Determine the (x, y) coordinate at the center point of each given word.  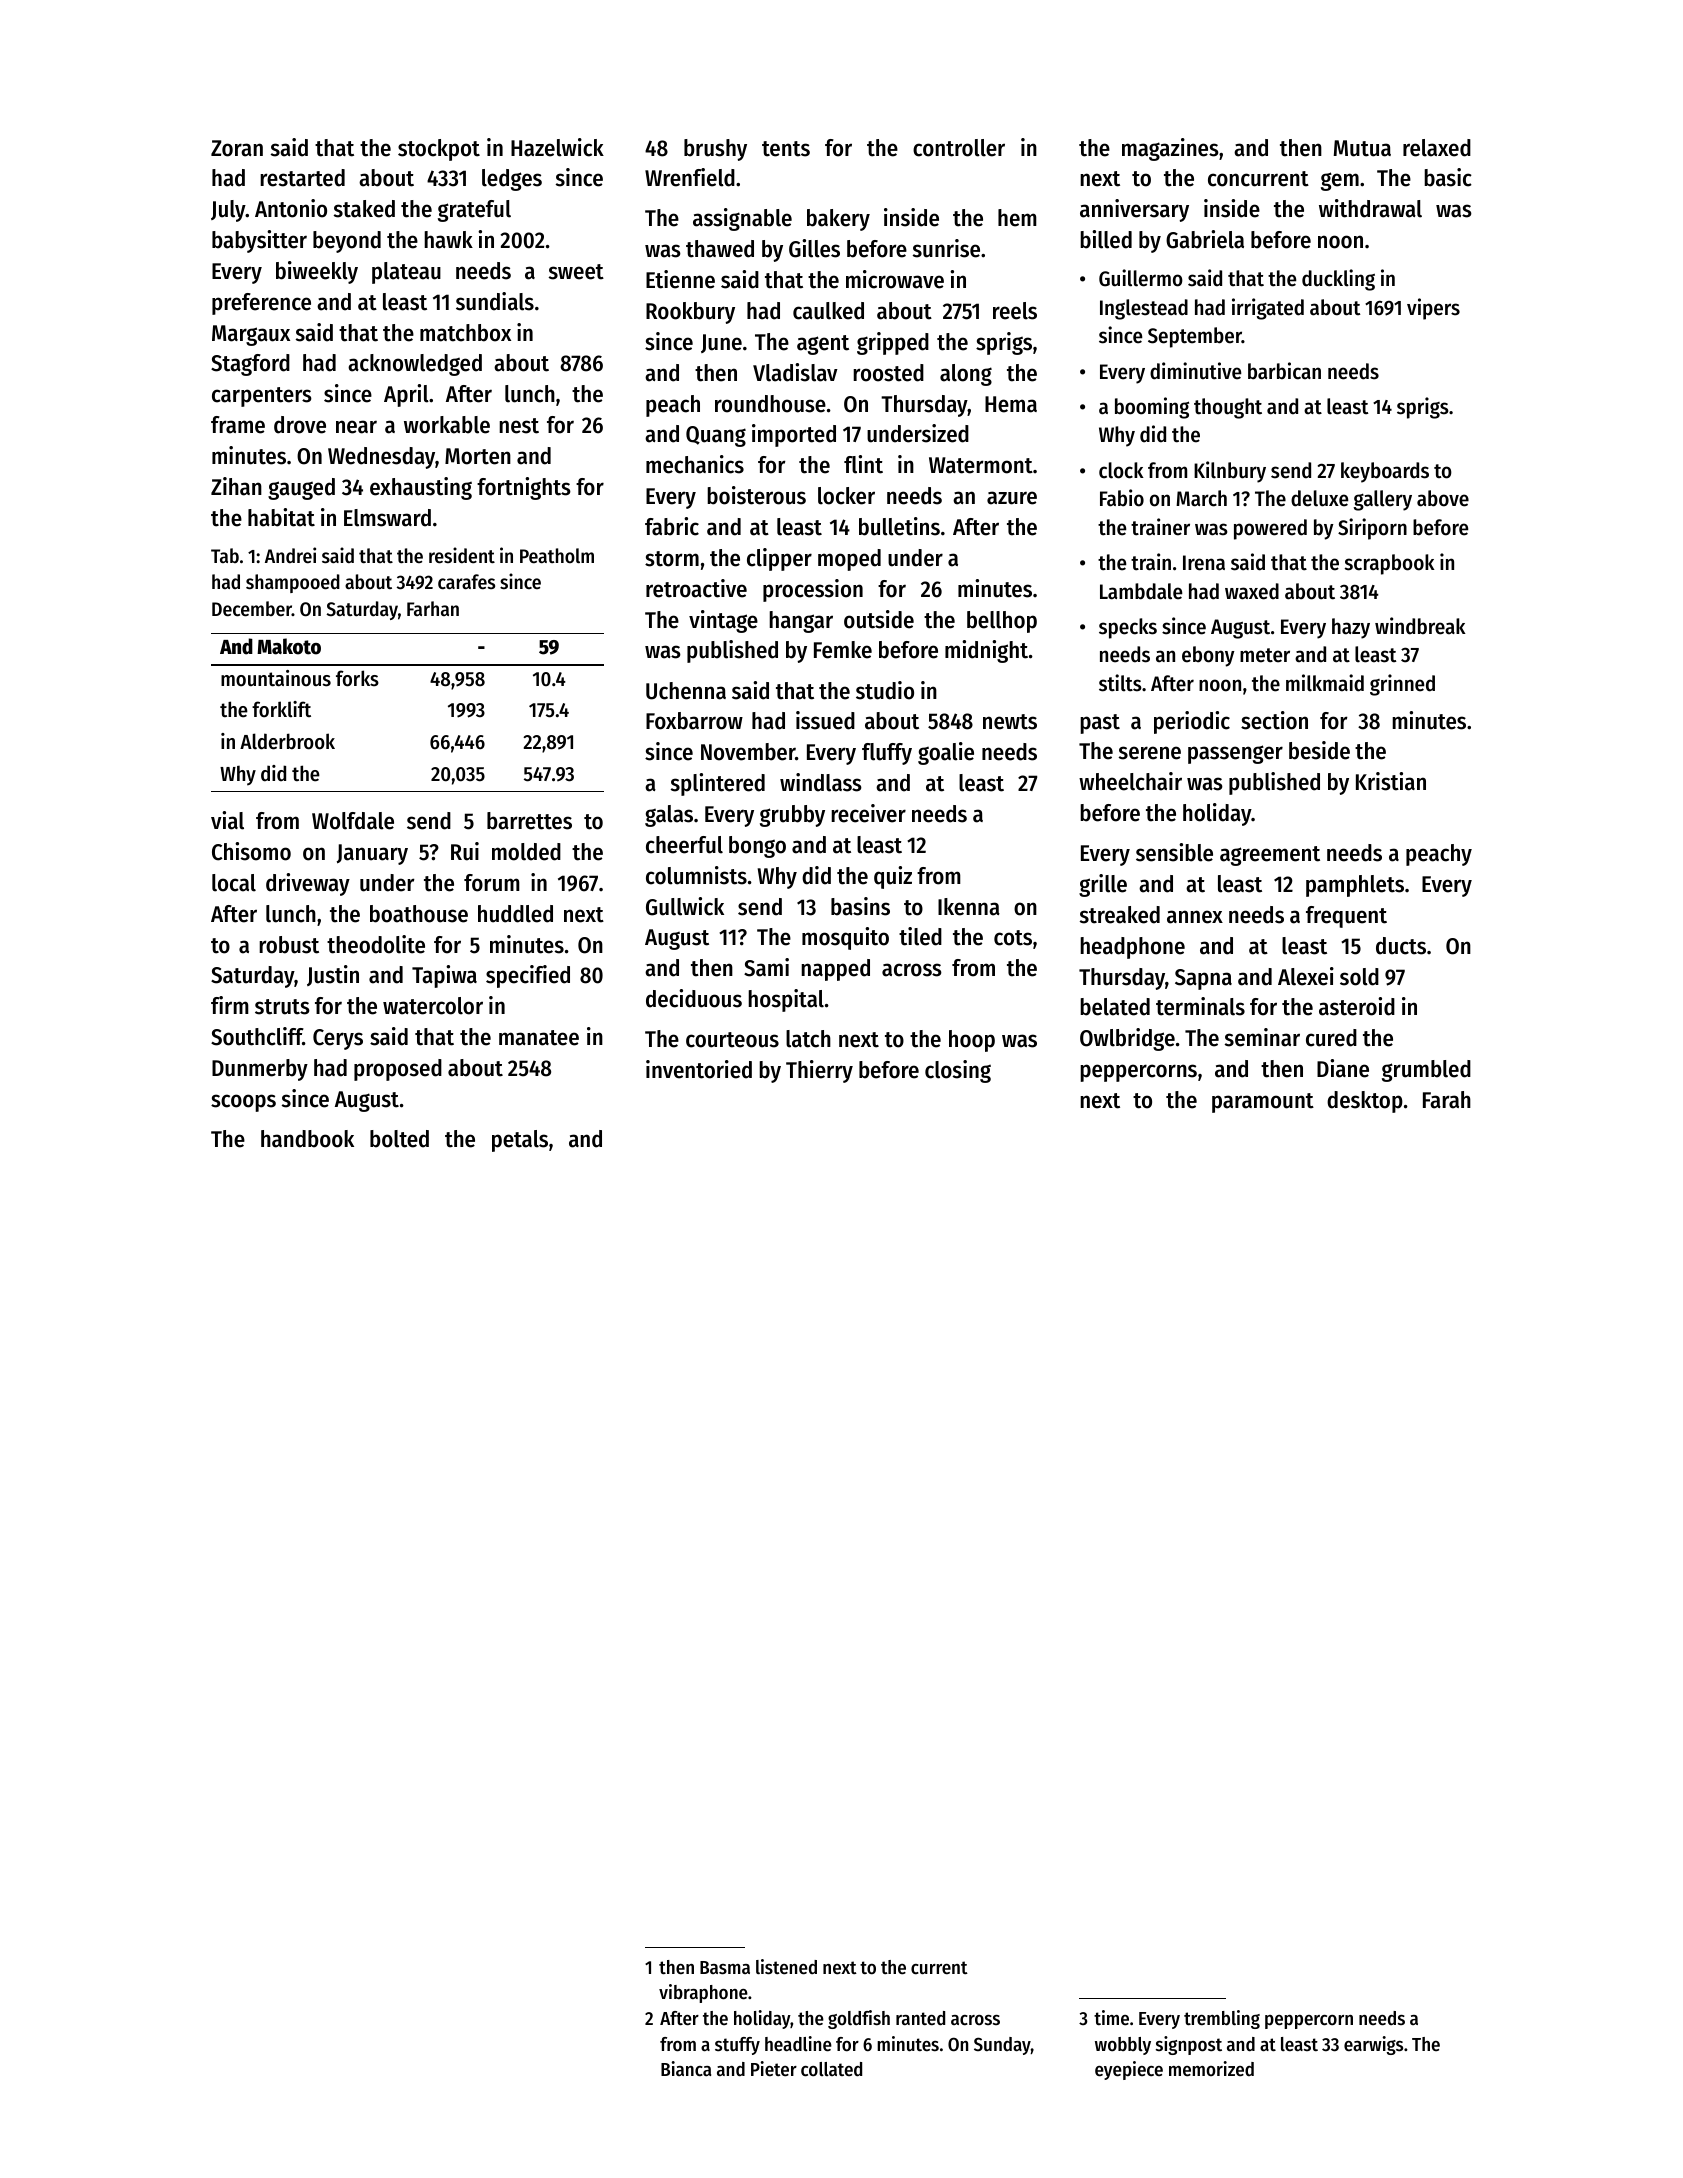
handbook (307, 1139)
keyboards (1385, 472)
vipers (1433, 309)
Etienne (680, 279)
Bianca (686, 2069)
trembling (1222, 2019)
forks (357, 678)
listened (786, 1967)
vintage (723, 621)
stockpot (439, 150)
